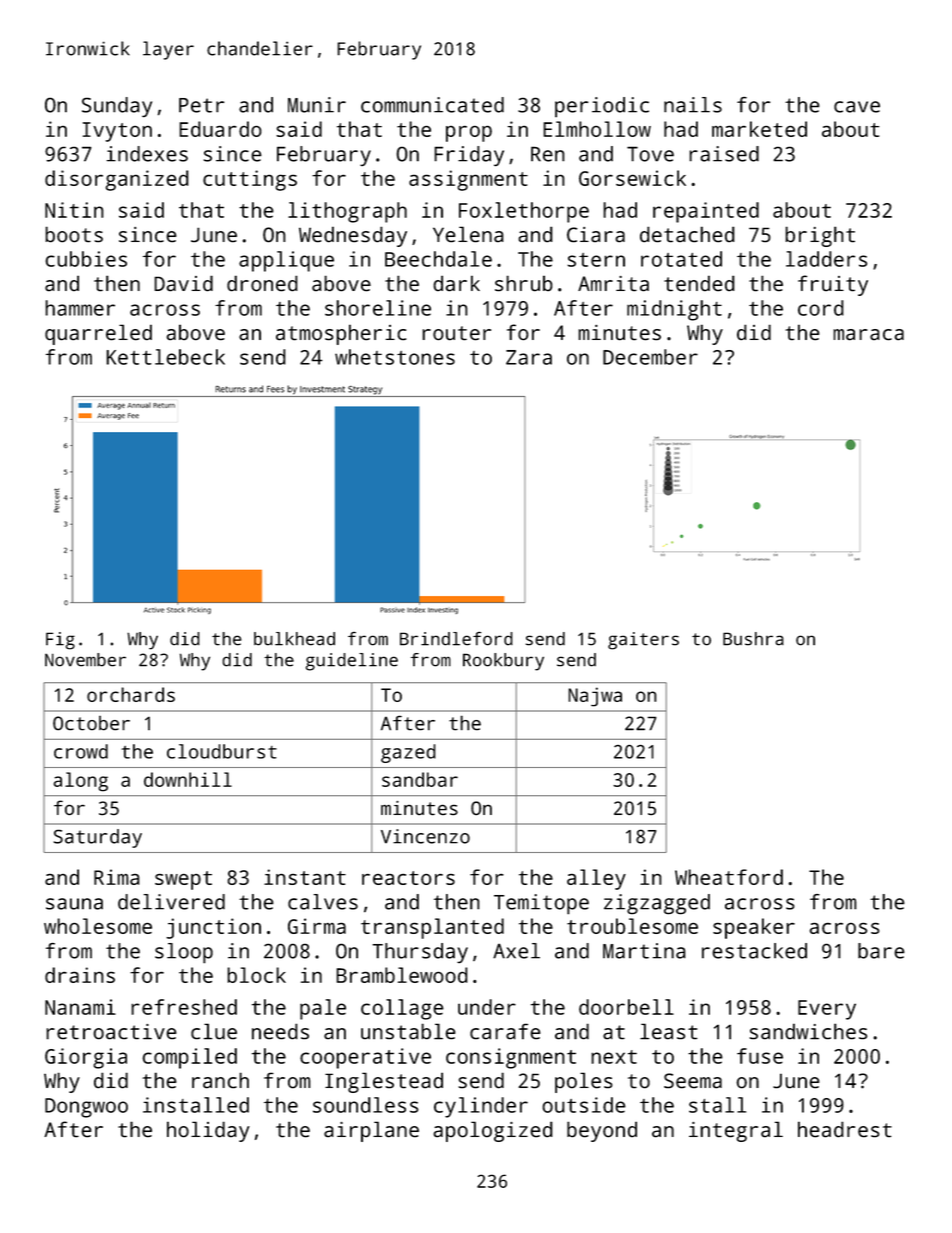 Image resolution: width=952 pixels, height=1233 pixels. Describe the element at coordinates (754, 951) in the screenshot. I see `restacked` at that location.
